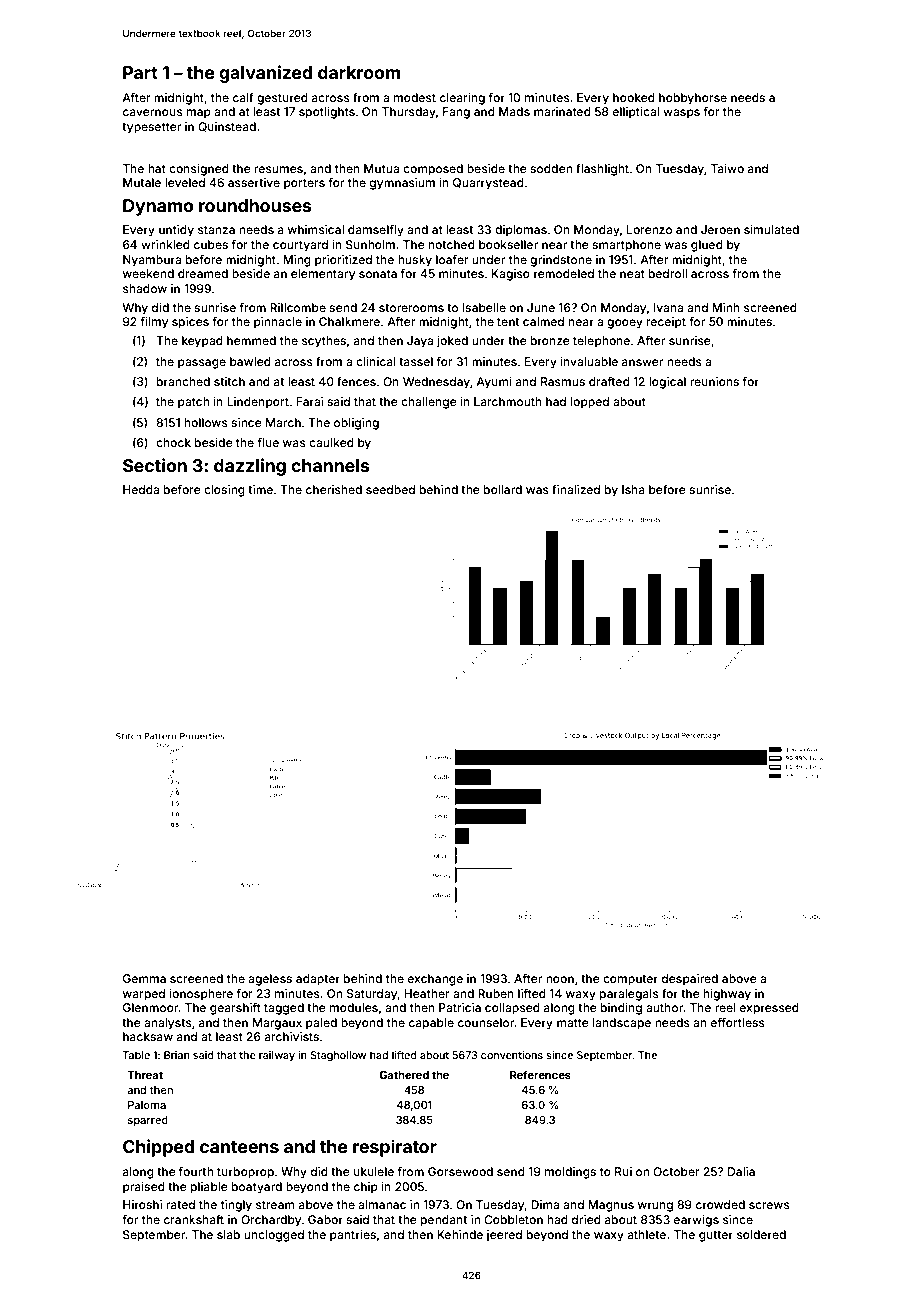 The height and width of the image is (1308, 924). I want to click on Kehinde, so click(460, 1234).
